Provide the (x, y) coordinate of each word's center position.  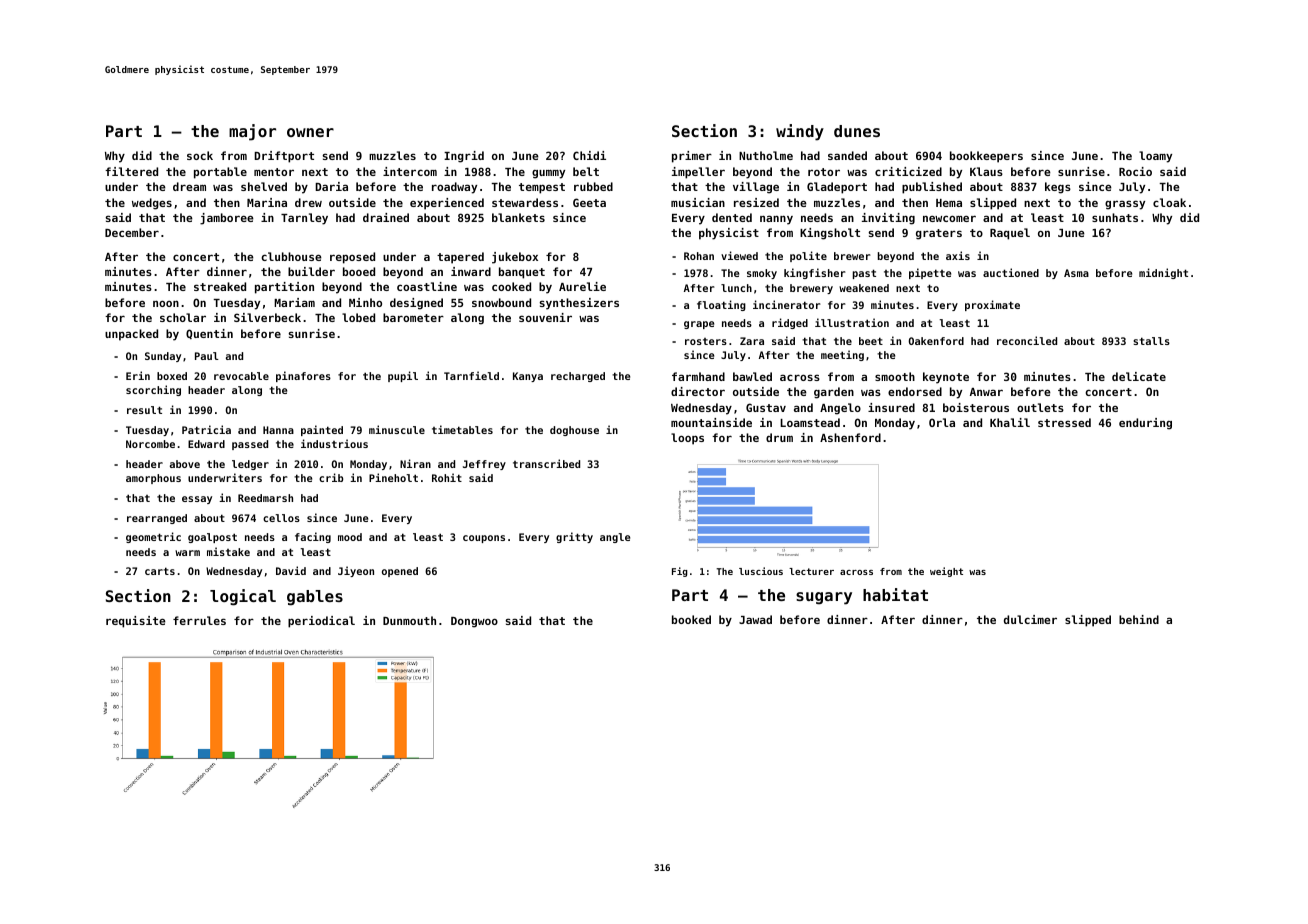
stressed (1064, 422)
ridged (790, 323)
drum (779, 437)
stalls (1151, 341)
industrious (334, 443)
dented (732, 217)
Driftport (284, 157)
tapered (460, 258)
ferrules (199, 620)
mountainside (711, 422)
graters (939, 234)
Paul (207, 356)
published (932, 188)
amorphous (153, 479)
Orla (942, 422)
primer (692, 157)
